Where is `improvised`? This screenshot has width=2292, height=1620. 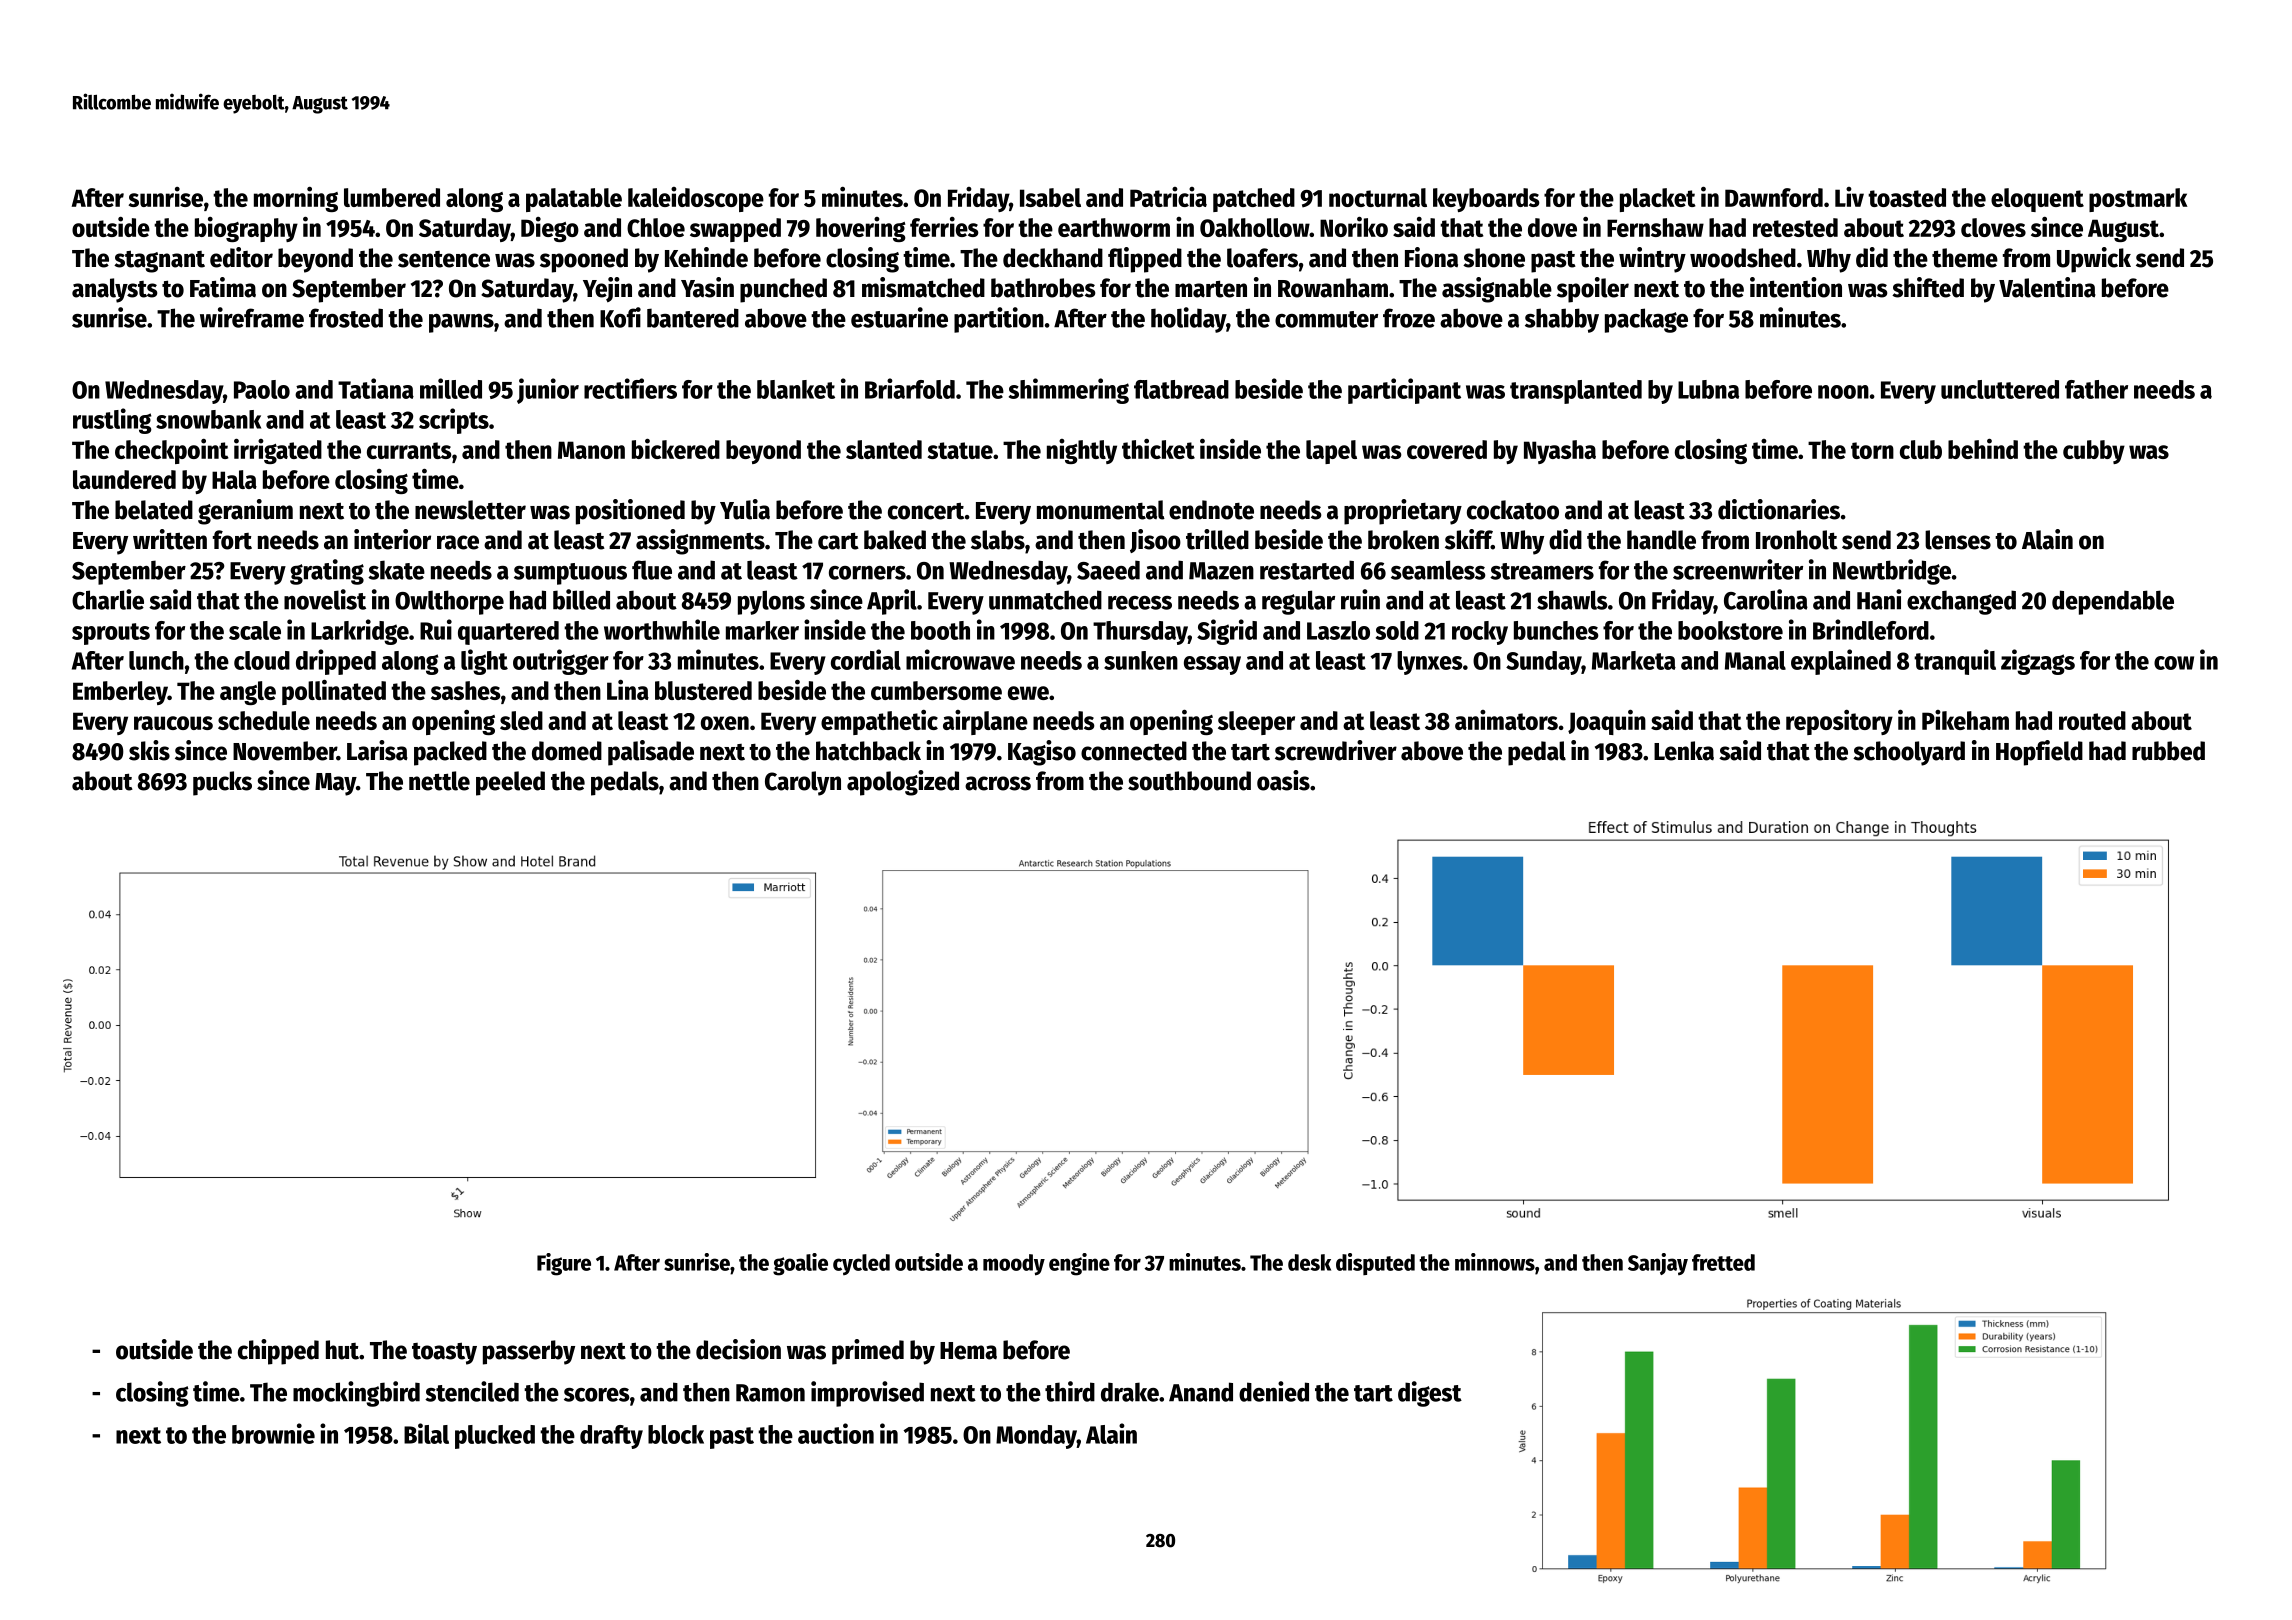
improvised is located at coordinates (867, 1394).
